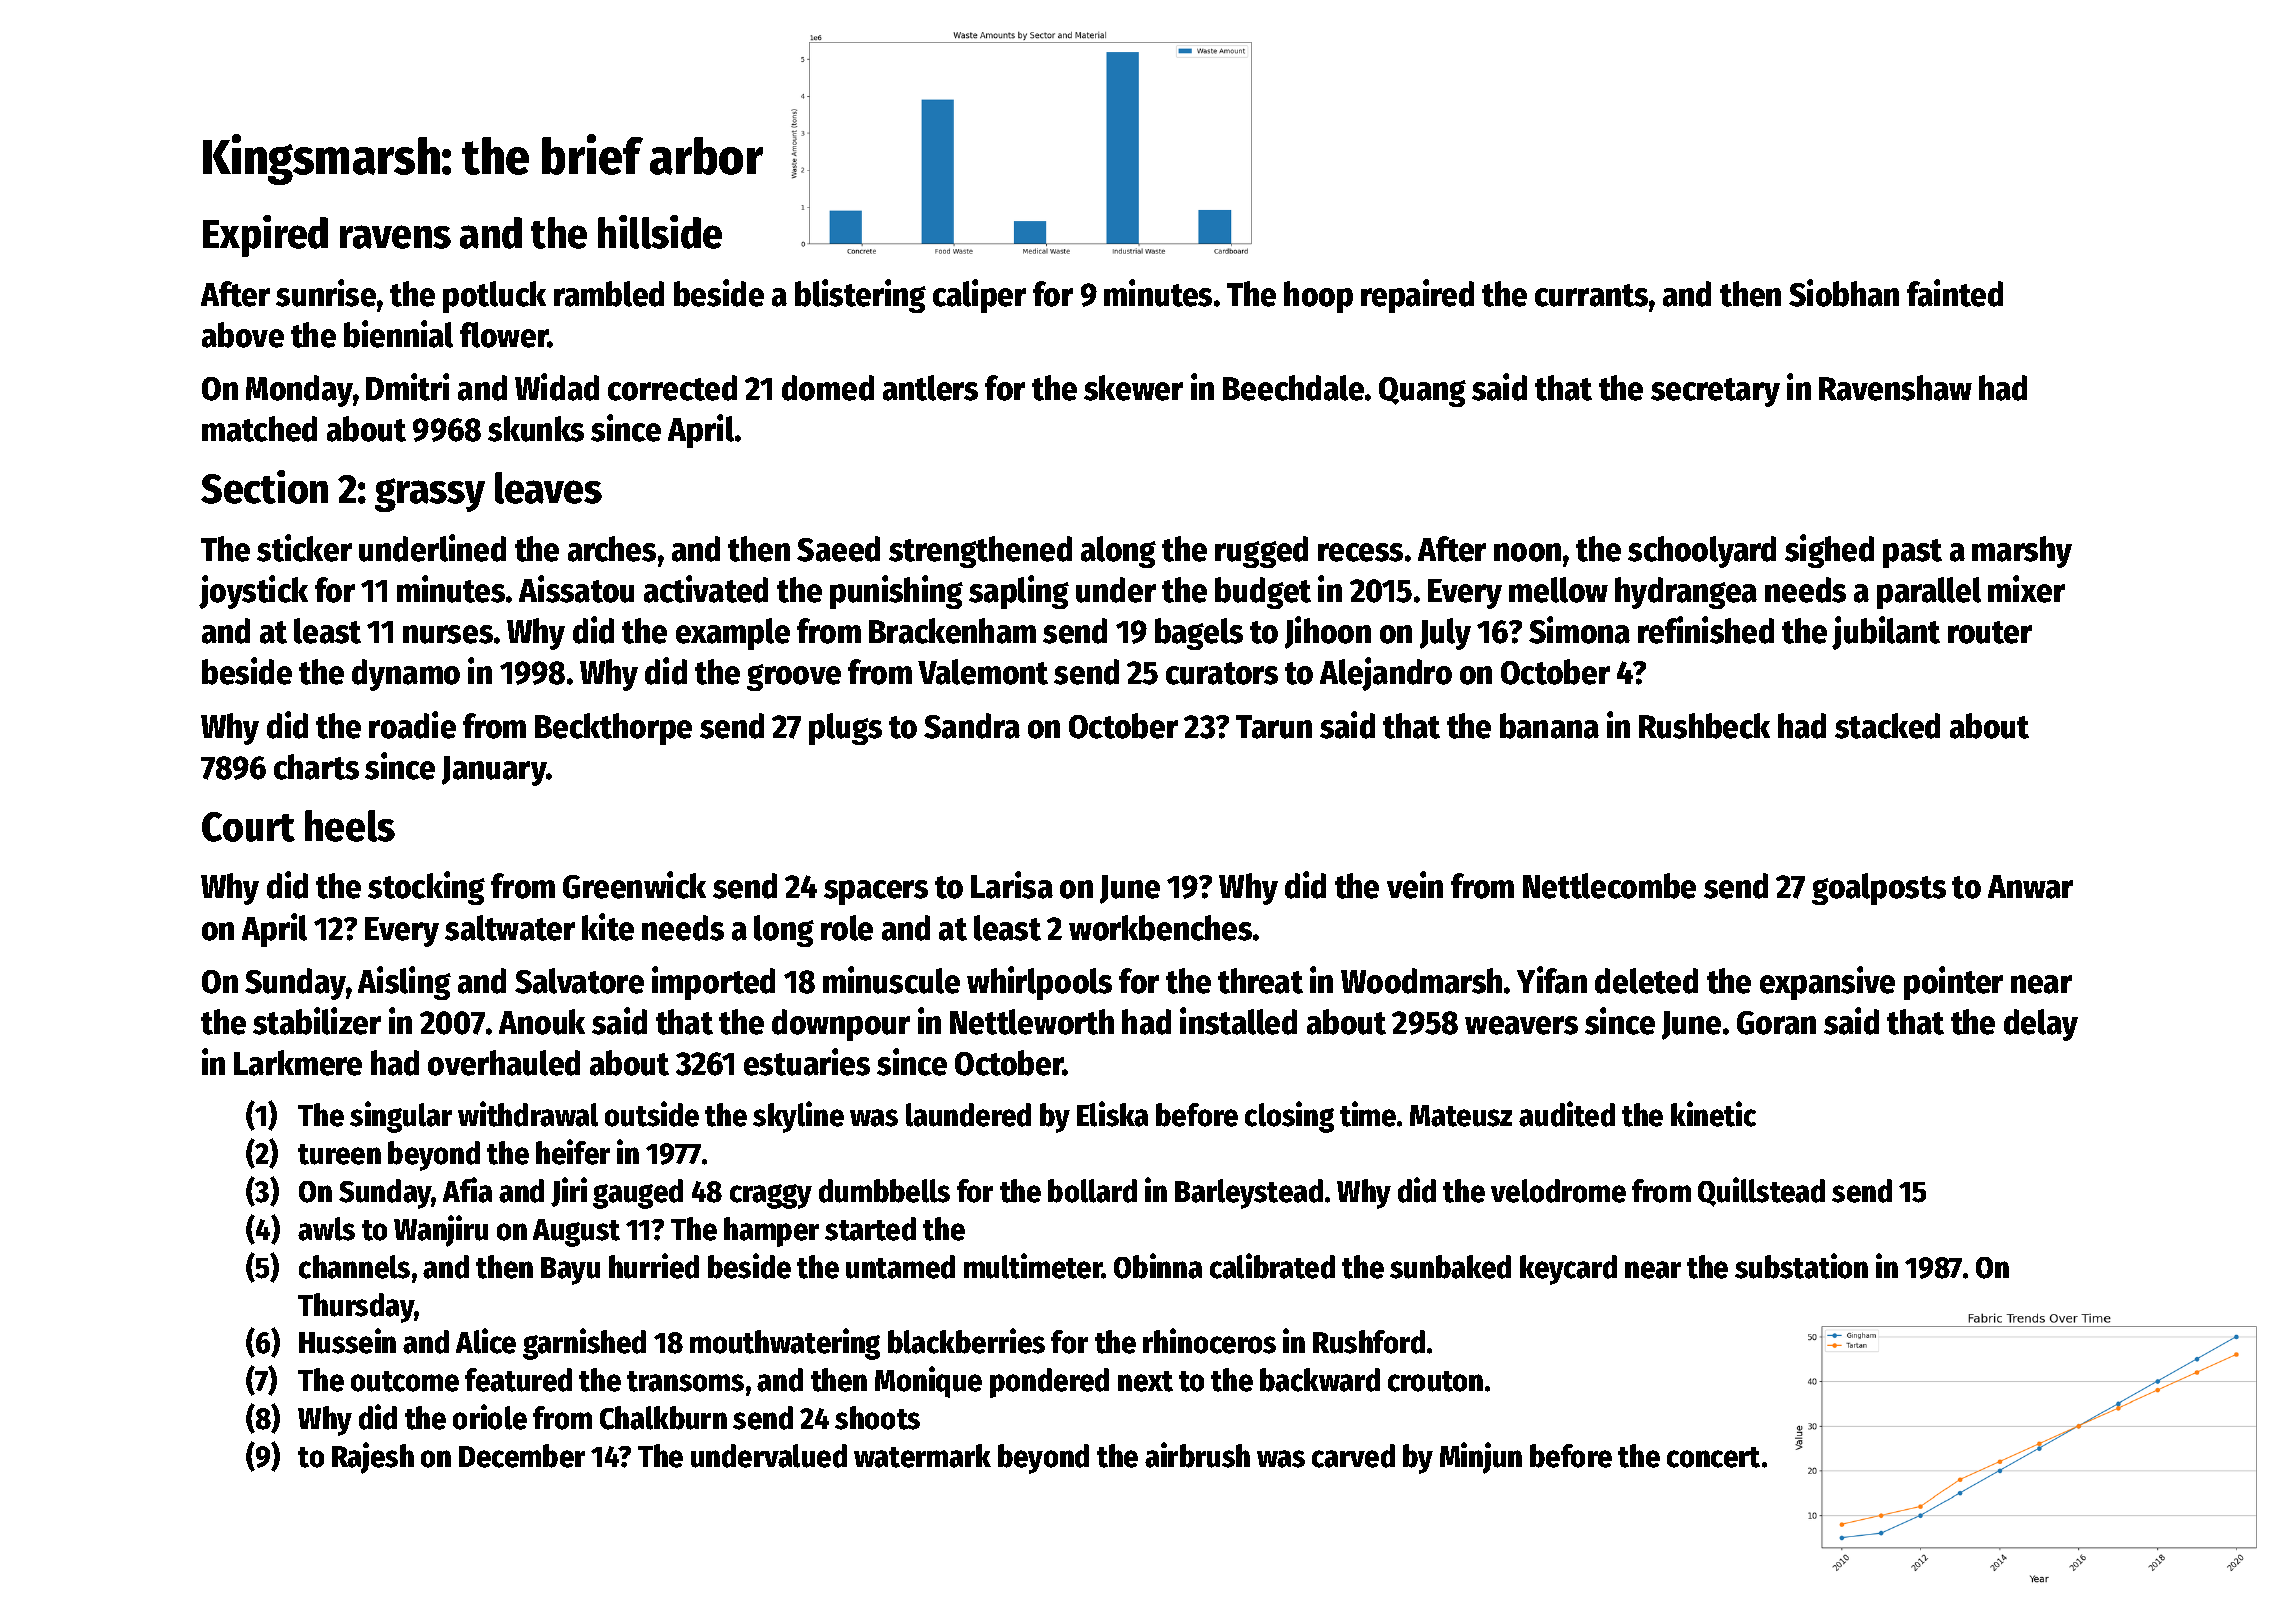  What do you see at coordinates (264, 487) in the image?
I see `Section` at bounding box center [264, 487].
